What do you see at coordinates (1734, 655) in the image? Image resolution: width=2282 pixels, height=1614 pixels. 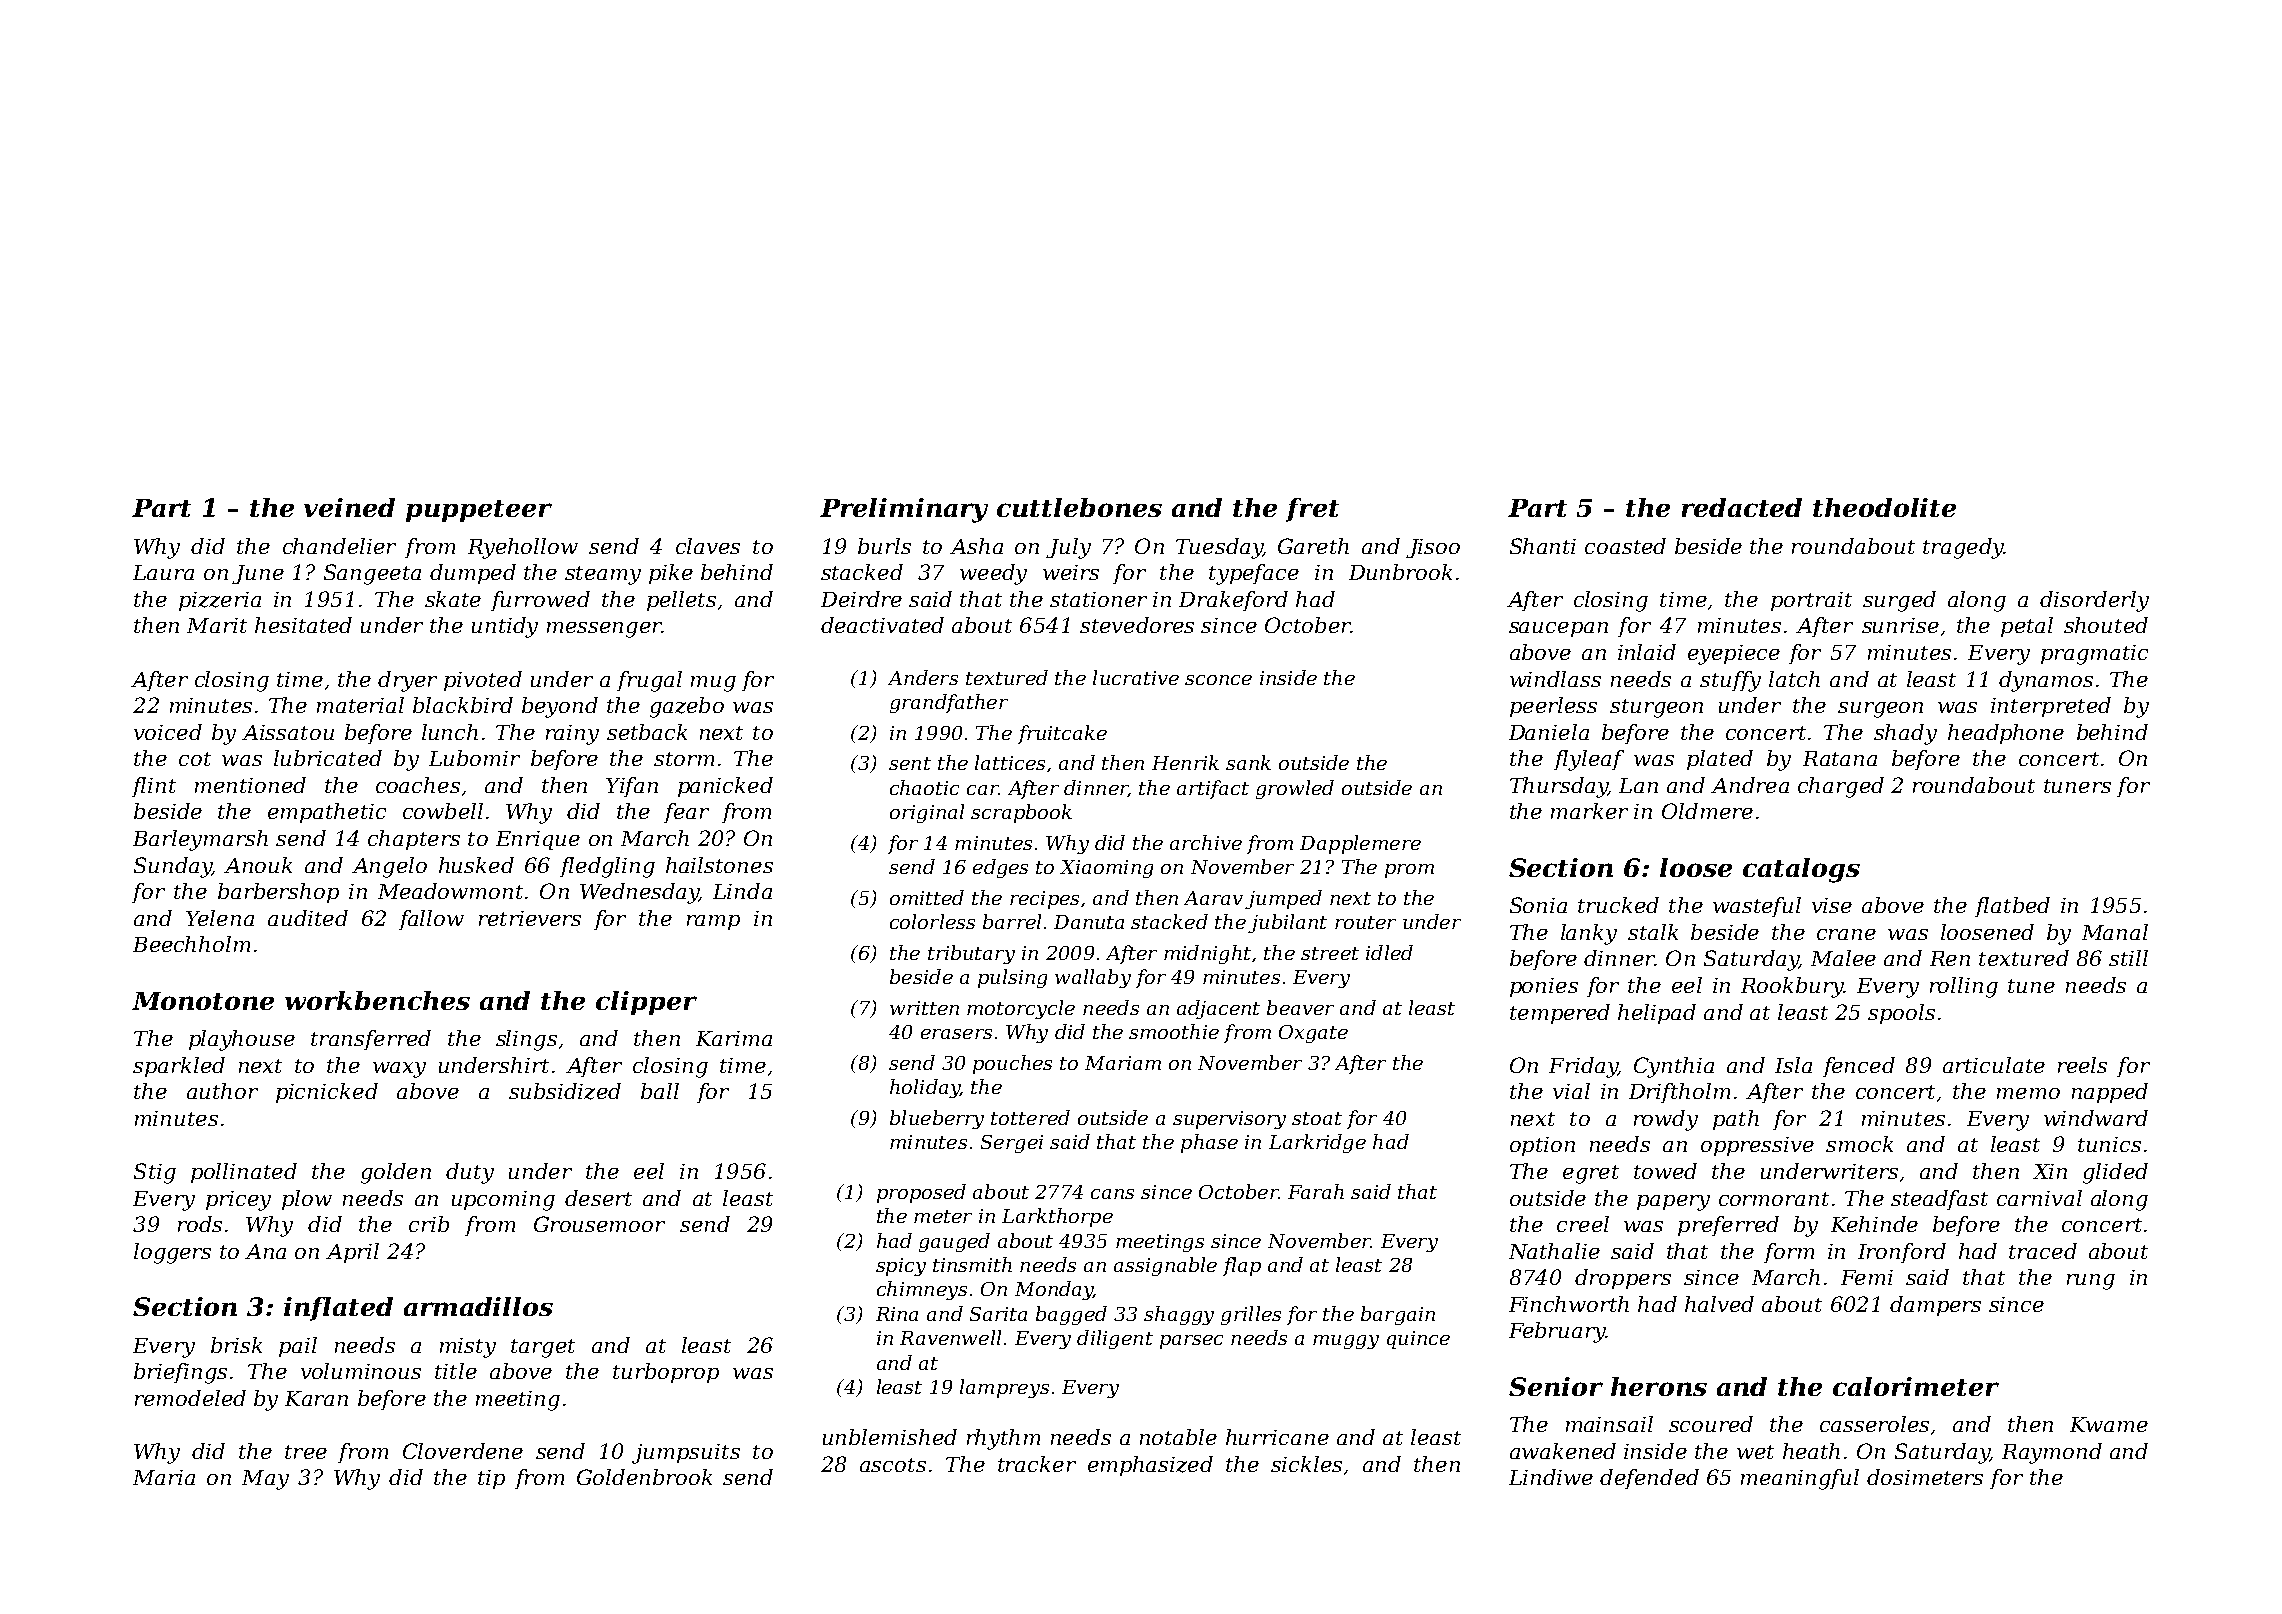 I see `eyepiece` at bounding box center [1734, 655].
